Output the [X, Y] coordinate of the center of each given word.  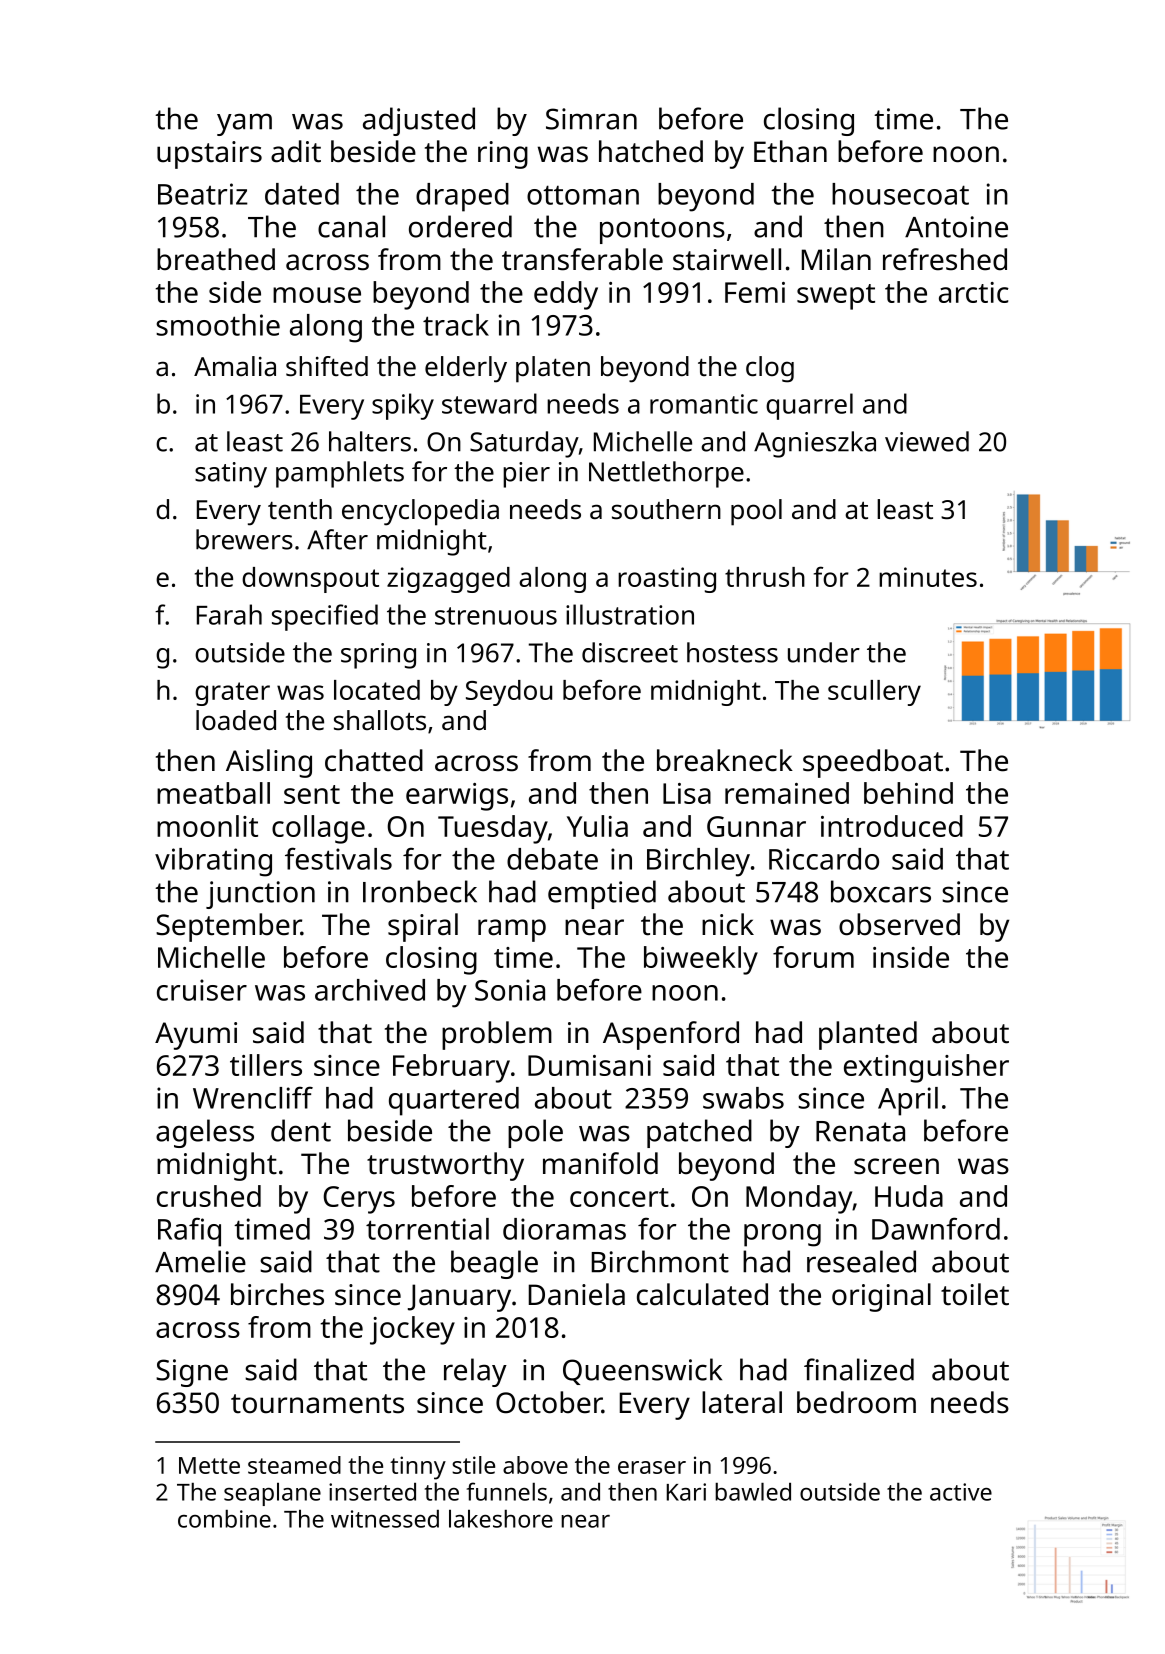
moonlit [207, 826]
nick [728, 924]
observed [899, 924]
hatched [651, 151]
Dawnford [936, 1228]
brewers [244, 539]
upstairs [209, 155]
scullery [874, 693]
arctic [974, 292]
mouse [317, 295]
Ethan [790, 151]
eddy [566, 295]
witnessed [385, 1519]
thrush [765, 577]
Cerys [359, 1200]
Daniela [577, 1294]
